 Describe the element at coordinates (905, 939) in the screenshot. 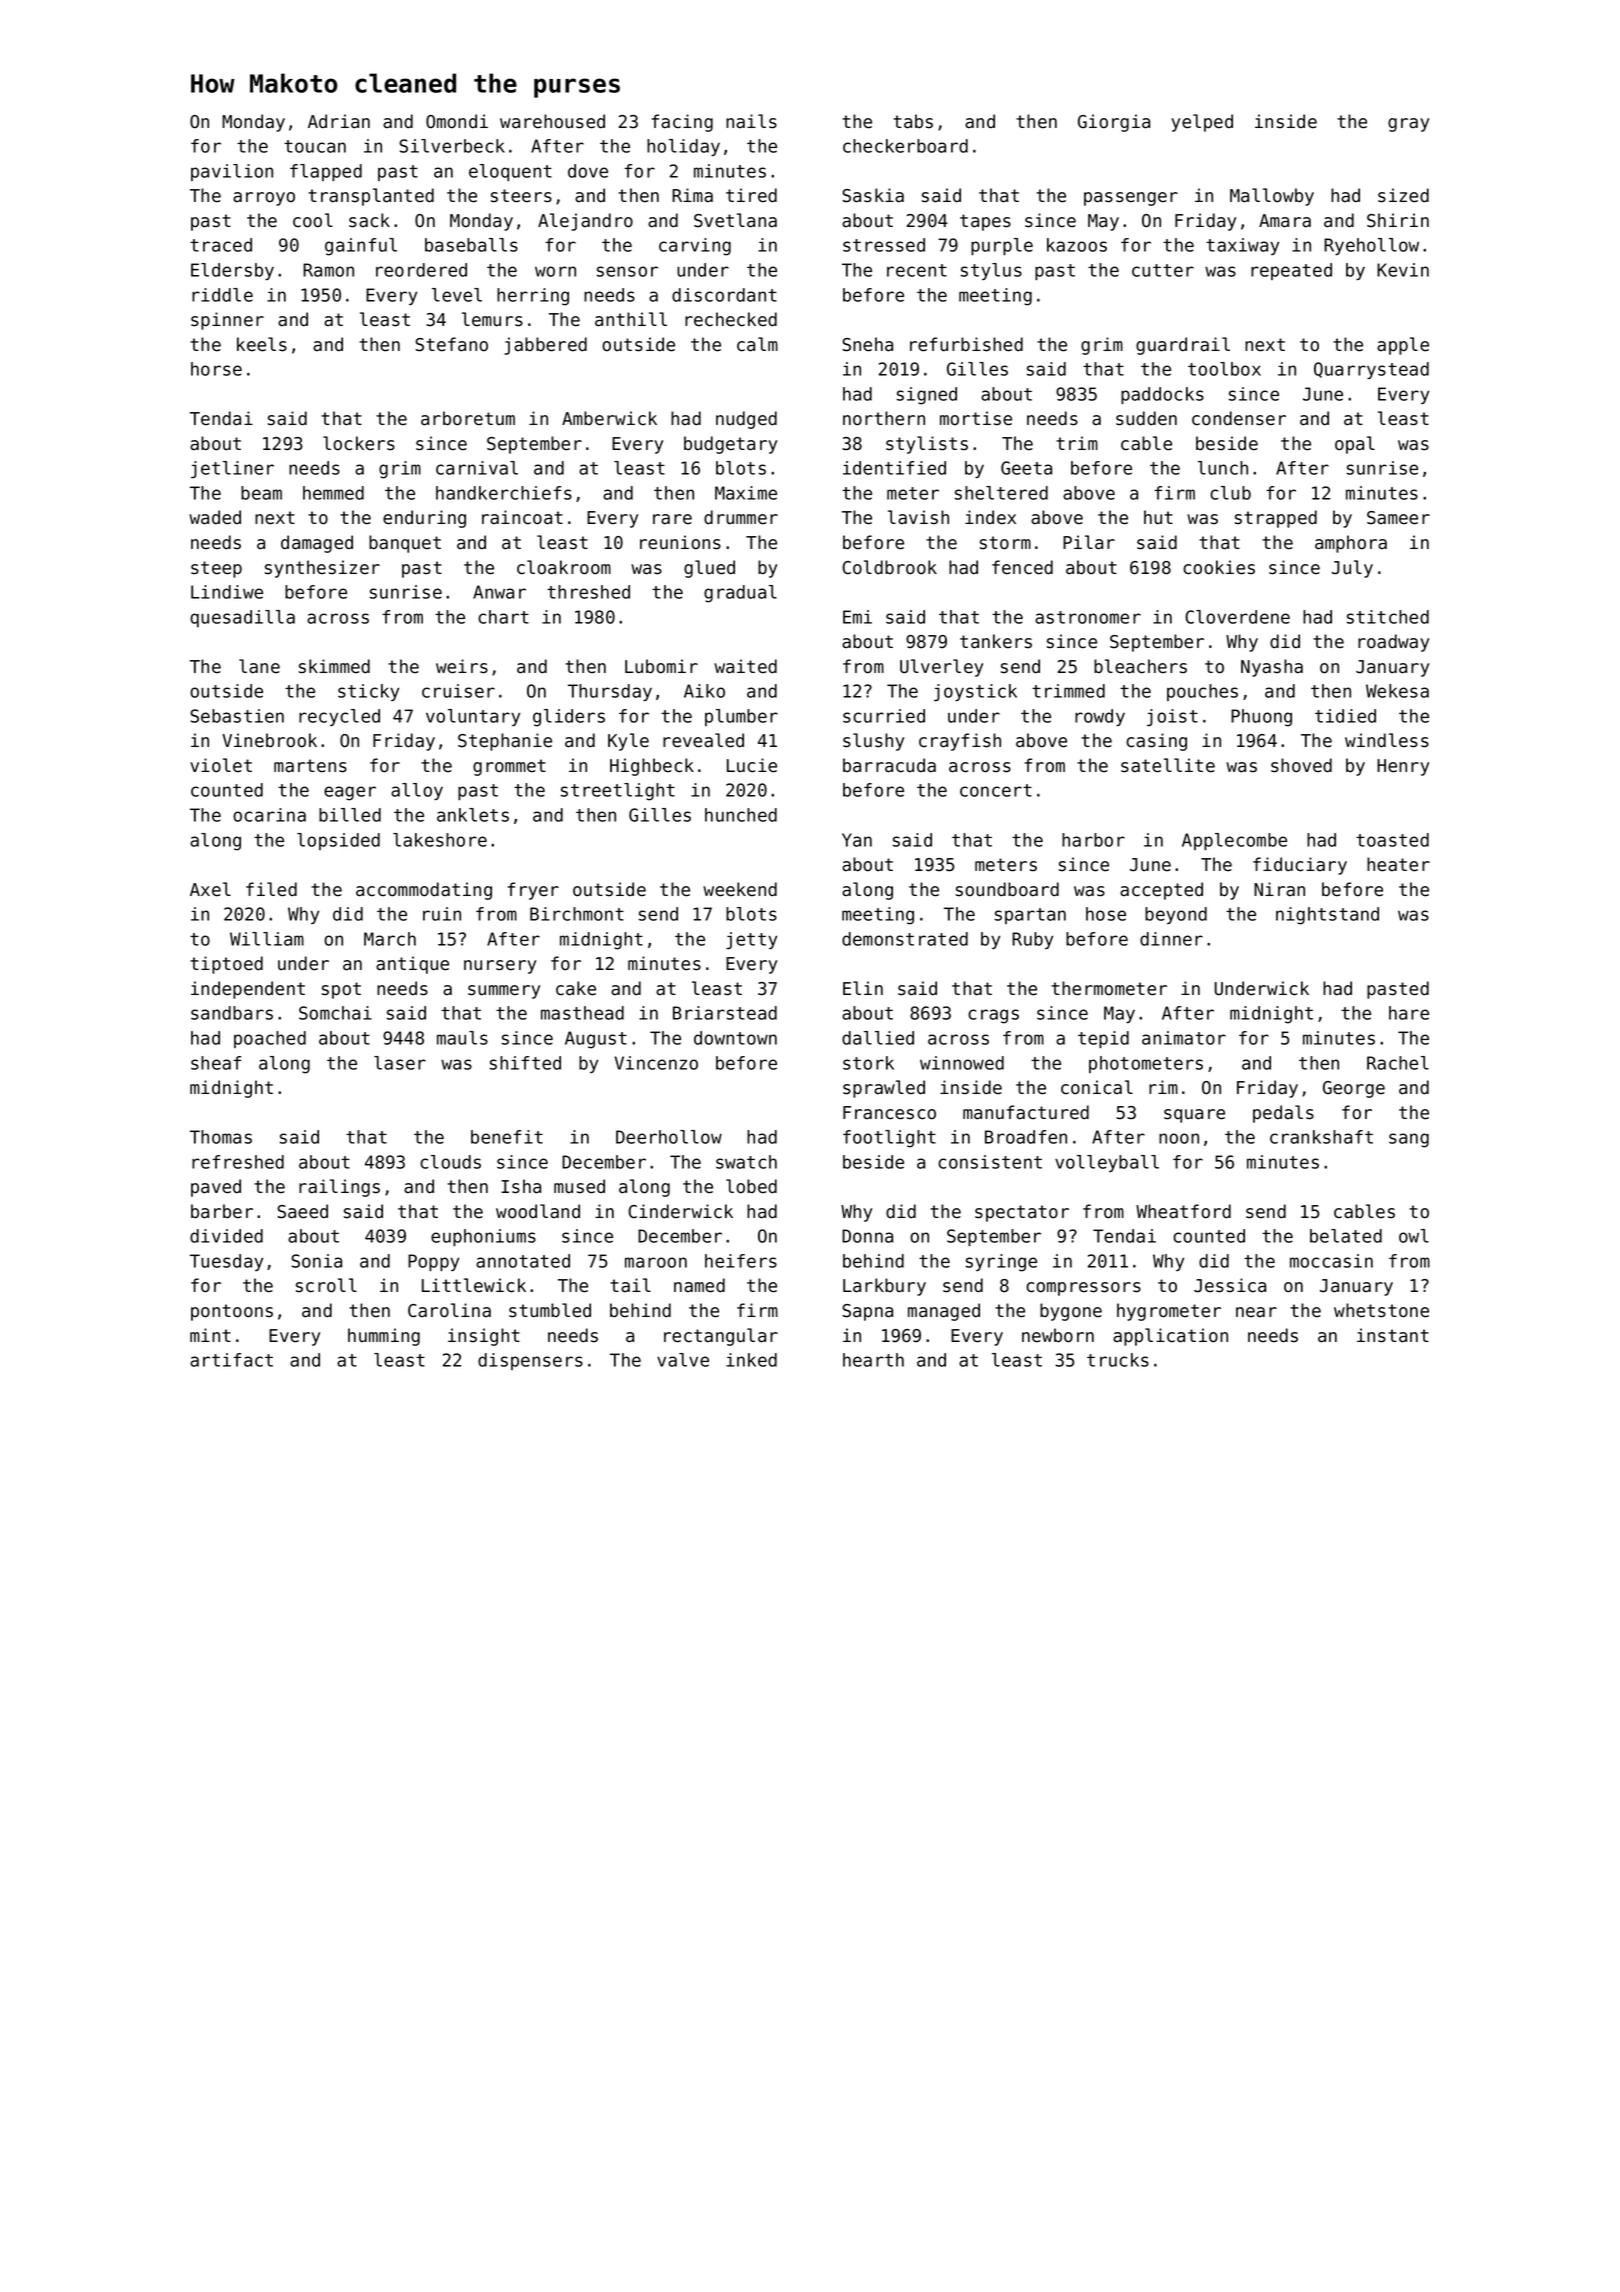

I see `demonstrated` at that location.
